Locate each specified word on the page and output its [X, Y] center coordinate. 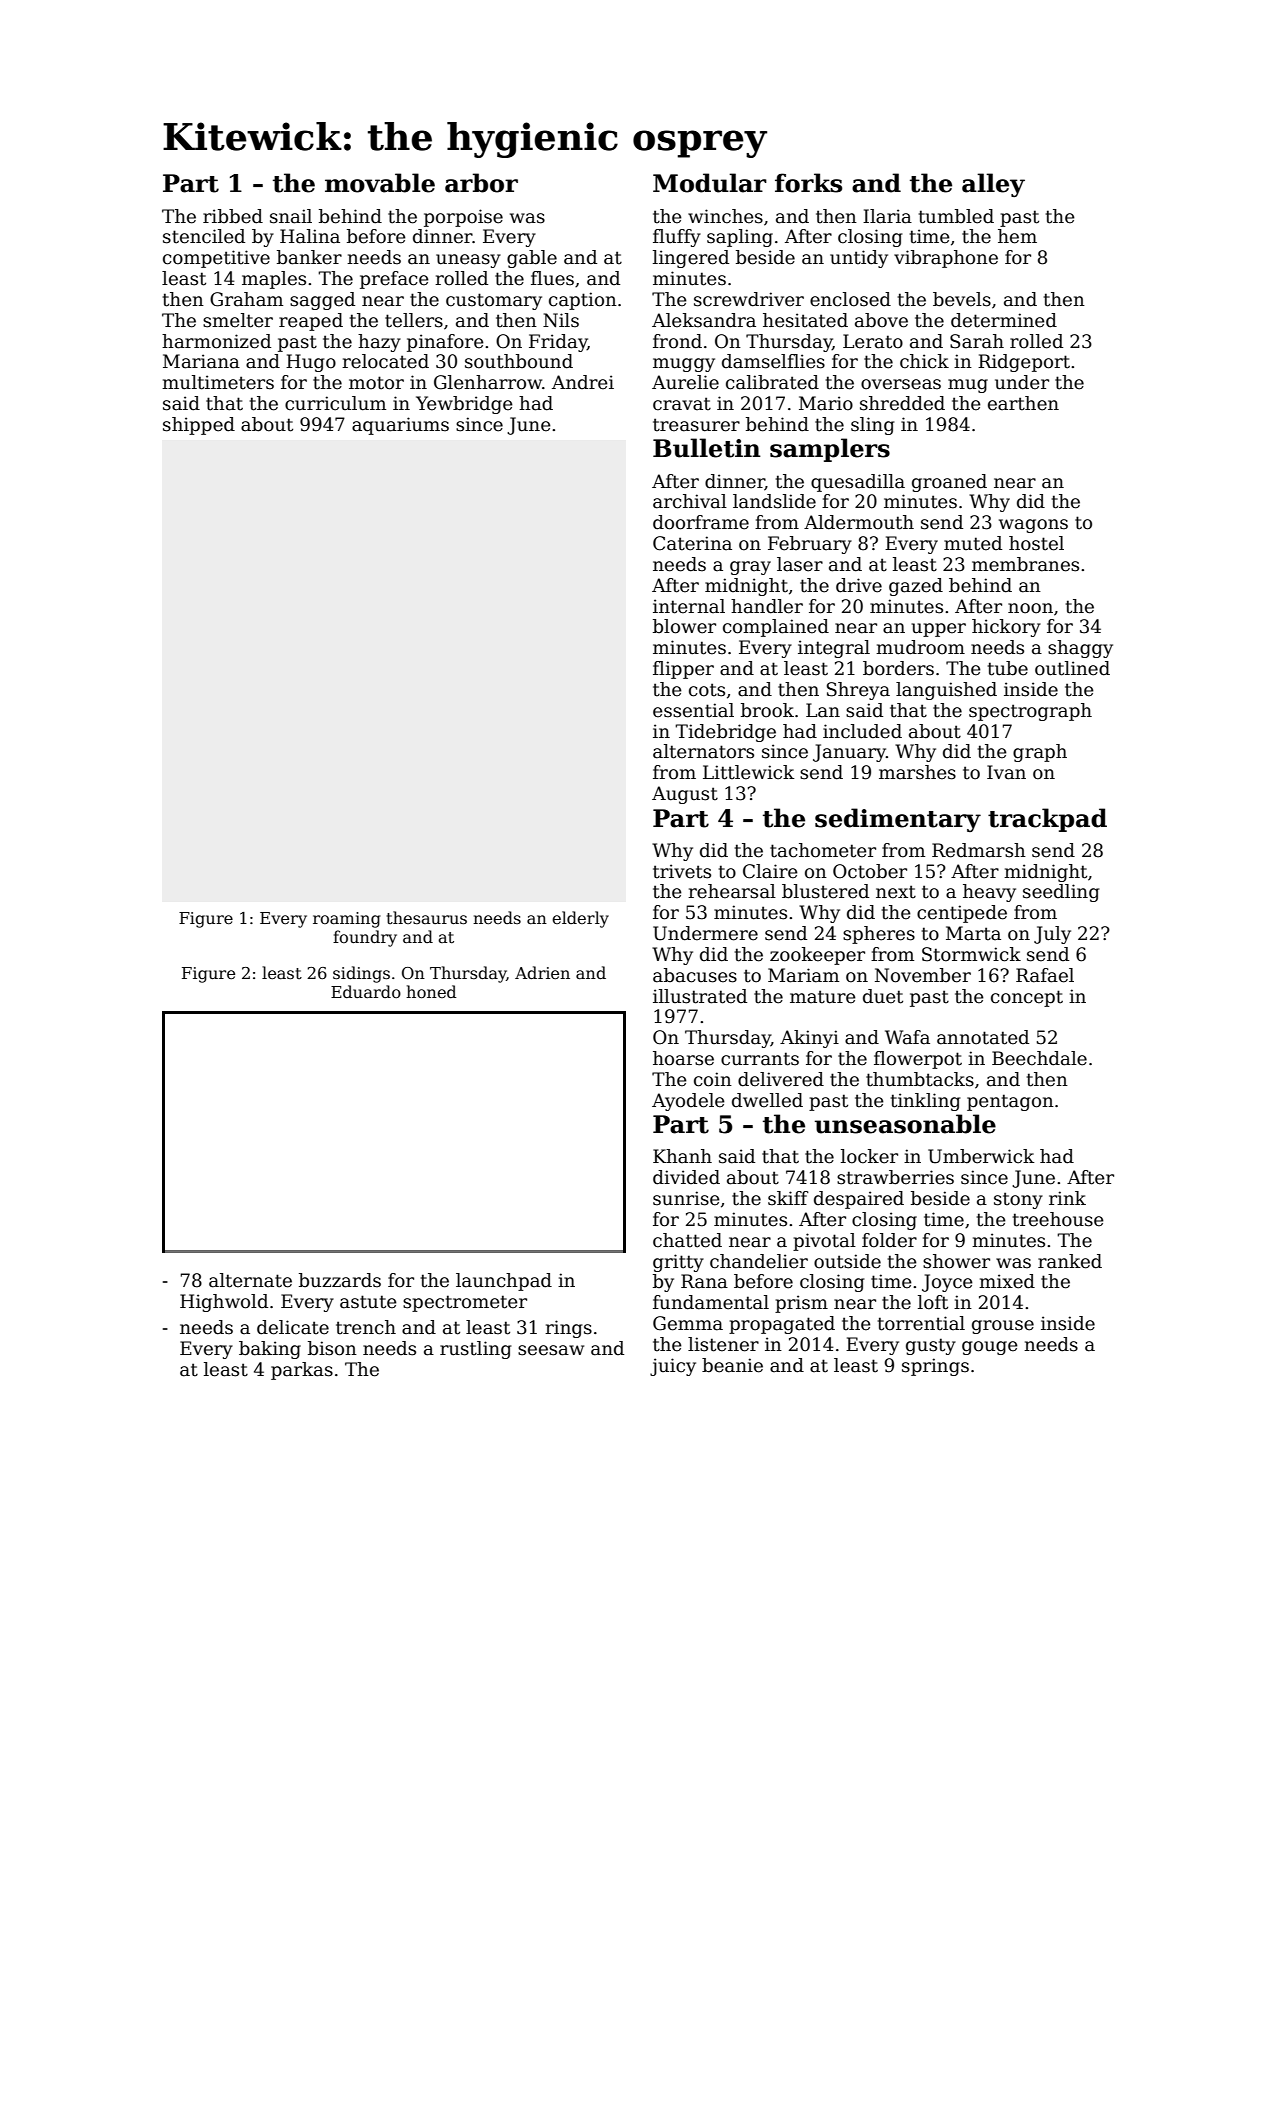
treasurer [696, 425]
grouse [1003, 1327]
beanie [732, 1365]
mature [823, 997]
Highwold [224, 1303]
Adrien [542, 973]
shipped [199, 426]
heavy [989, 893]
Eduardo [366, 991]
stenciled [204, 236]
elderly [580, 919]
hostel [1036, 543]
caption [583, 301]
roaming [347, 920]
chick [924, 361]
